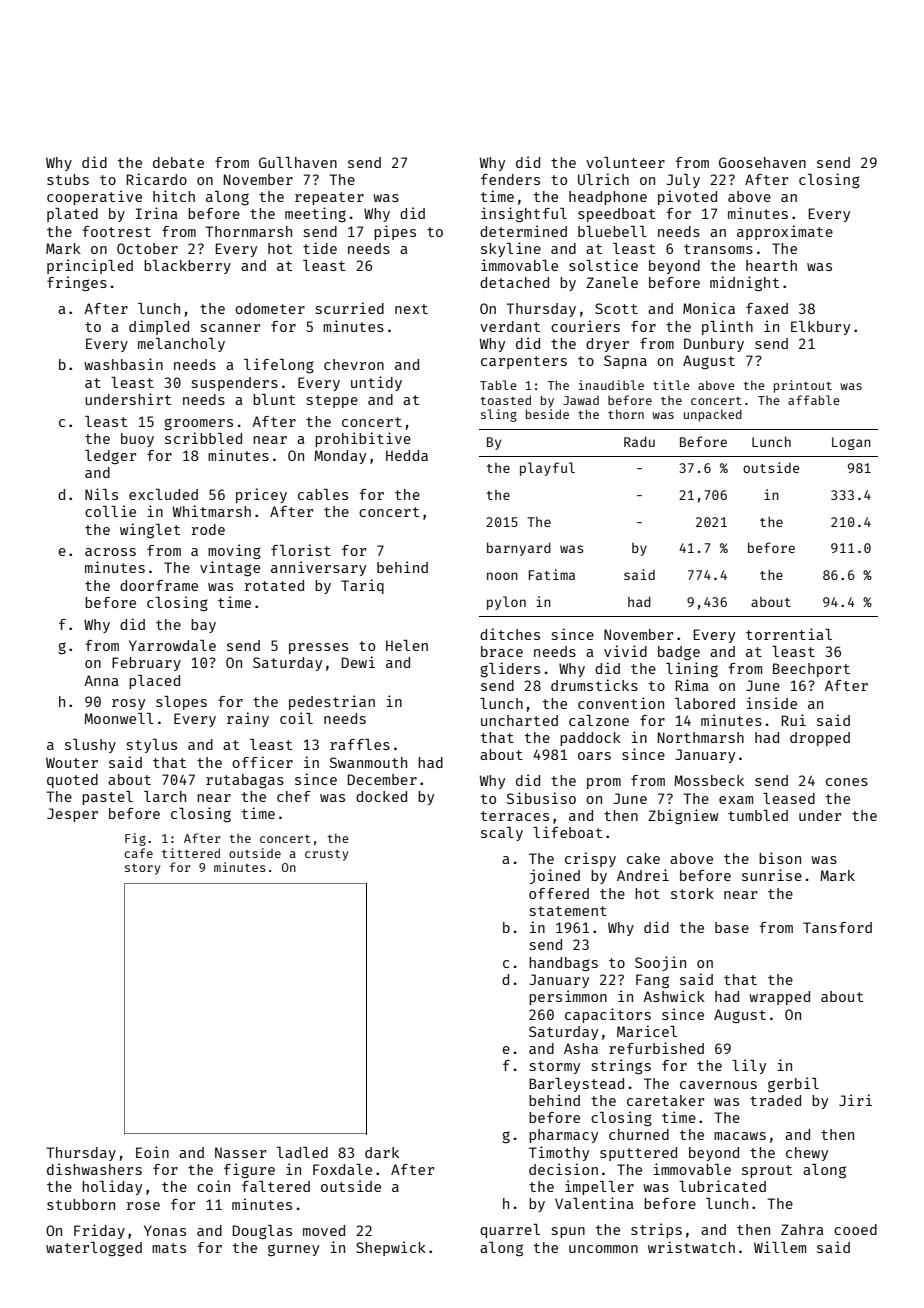 This screenshot has height=1308, width=924. What do you see at coordinates (326, 855) in the screenshot?
I see `crusty` at bounding box center [326, 855].
